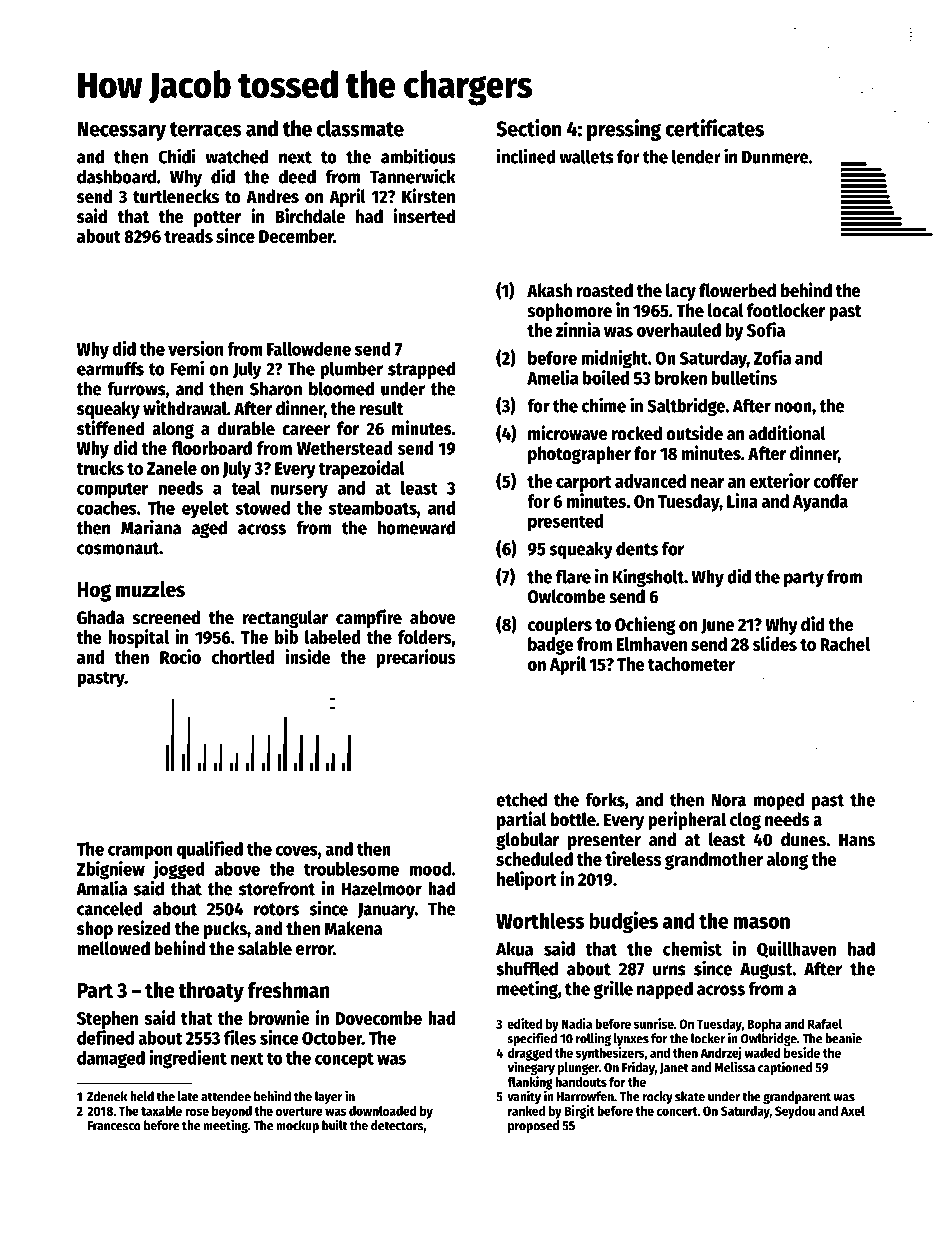 This image has height=1233, width=952. What do you see at coordinates (533, 1126) in the image?
I see `proposed` at bounding box center [533, 1126].
